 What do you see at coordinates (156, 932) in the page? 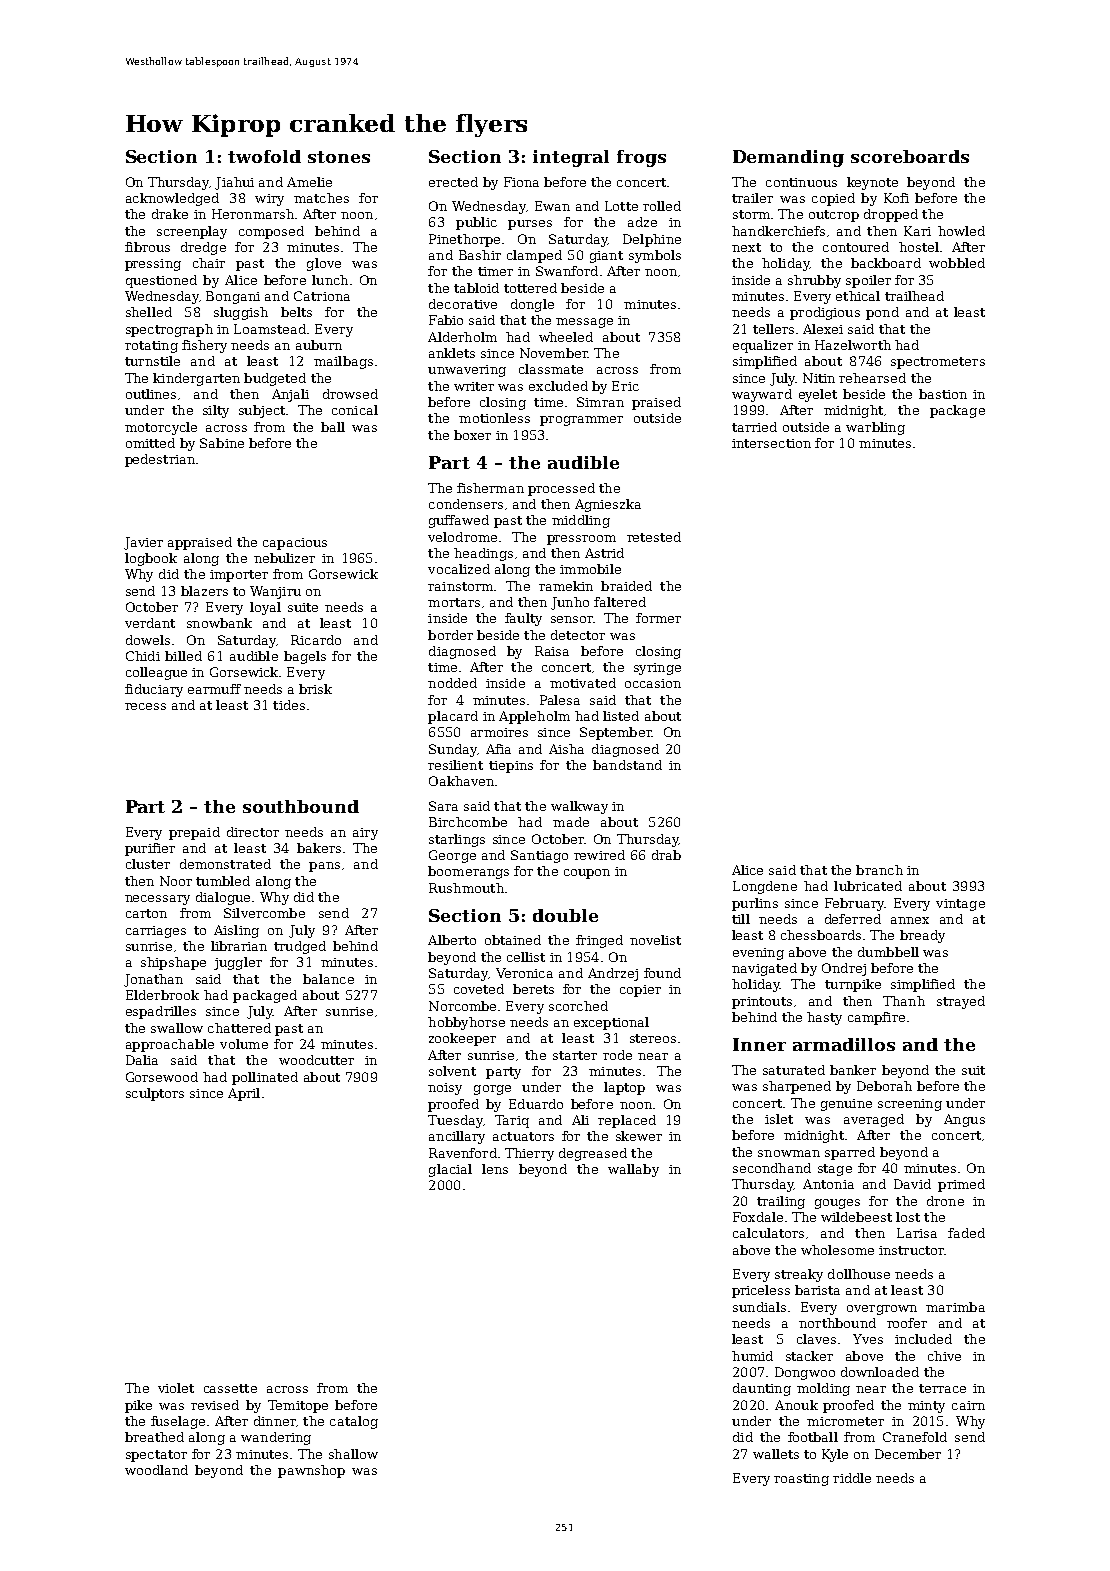
I see `carriages` at bounding box center [156, 932].
